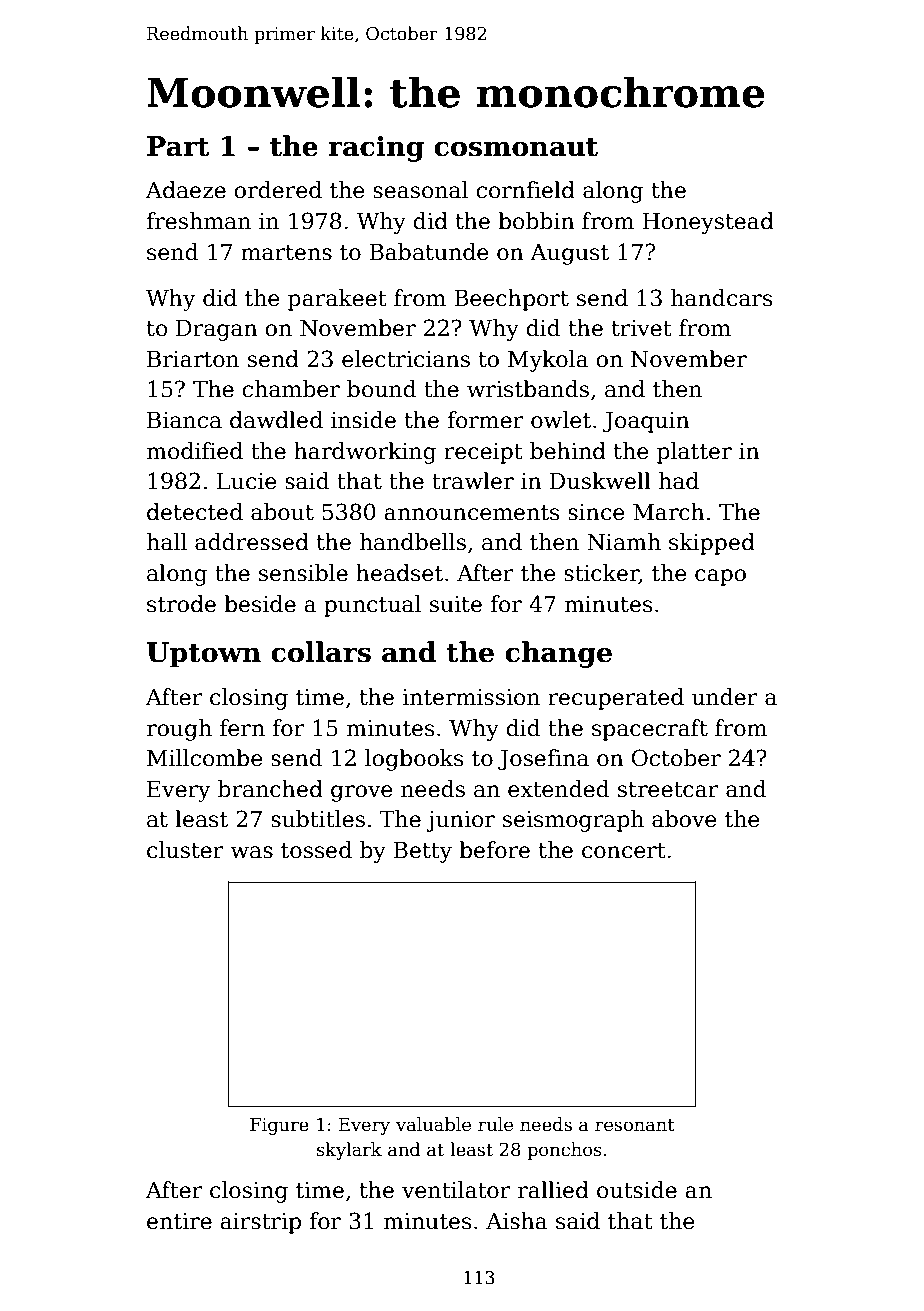 This image has height=1311, width=924. Describe the element at coordinates (186, 190) in the image. I see `Adaeze` at that location.
